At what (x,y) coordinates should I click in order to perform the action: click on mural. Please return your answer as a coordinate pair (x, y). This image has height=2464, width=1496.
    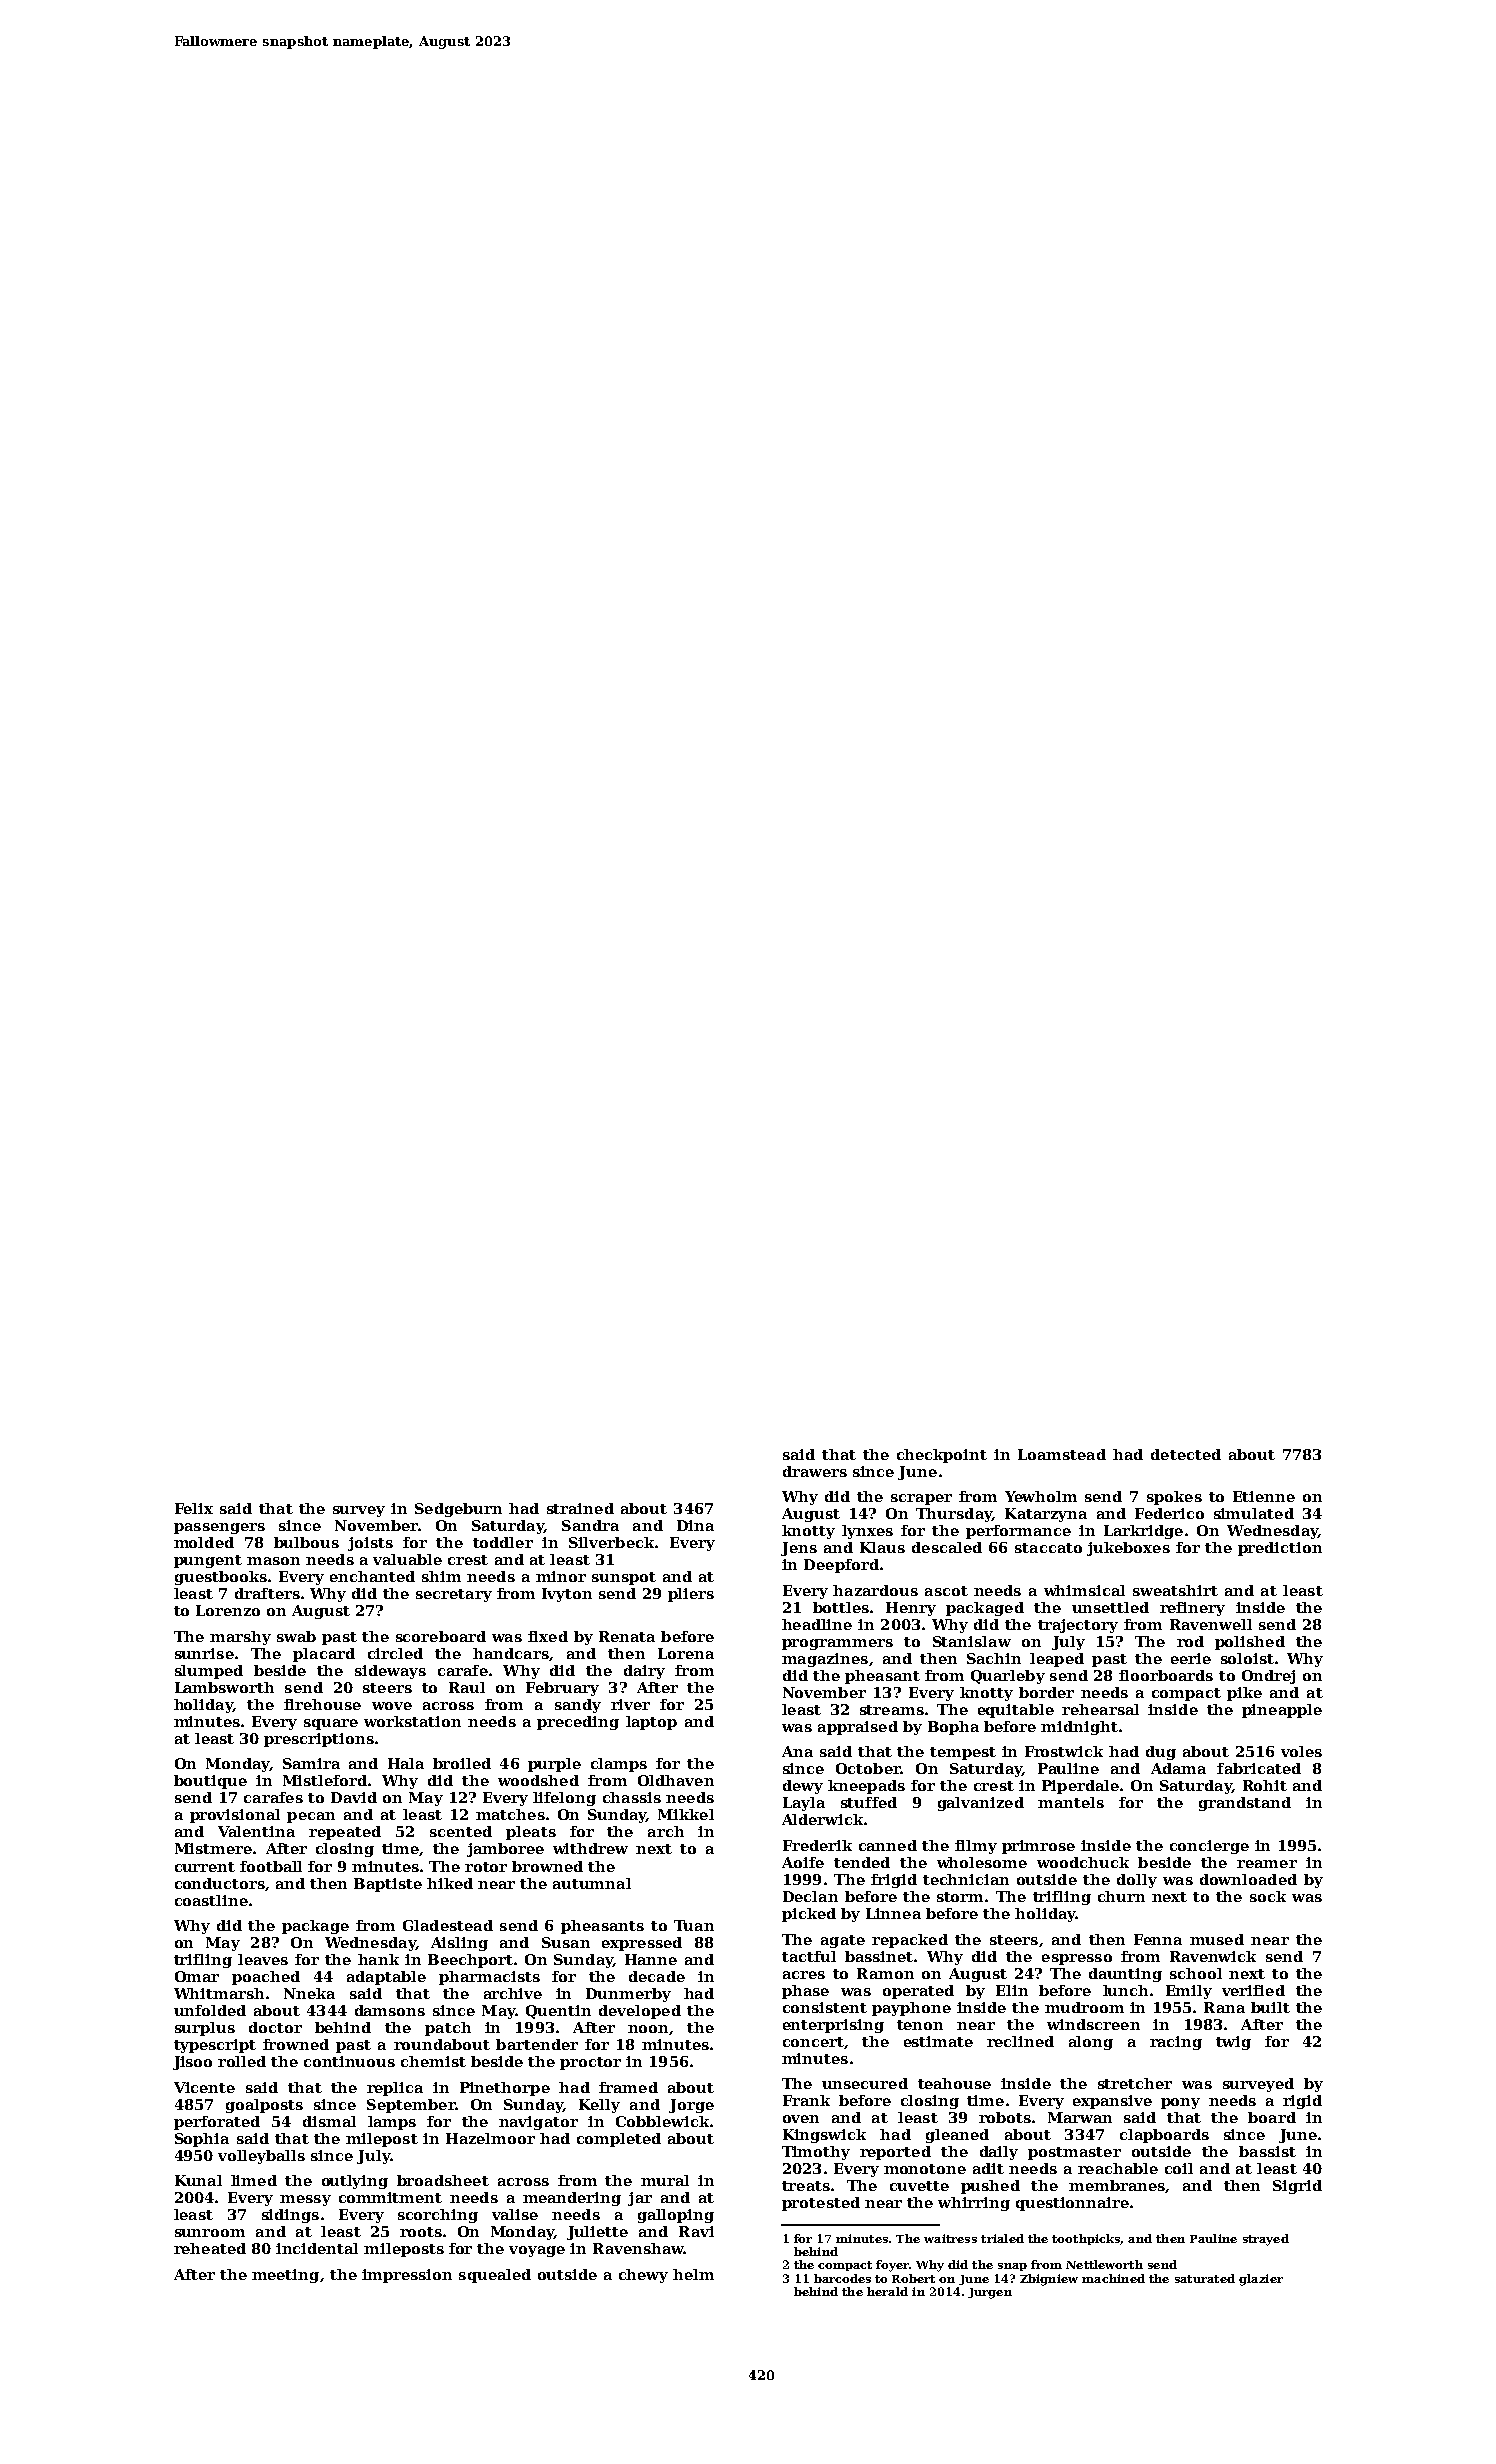
    Looking at the image, I should click on (665, 2180).
